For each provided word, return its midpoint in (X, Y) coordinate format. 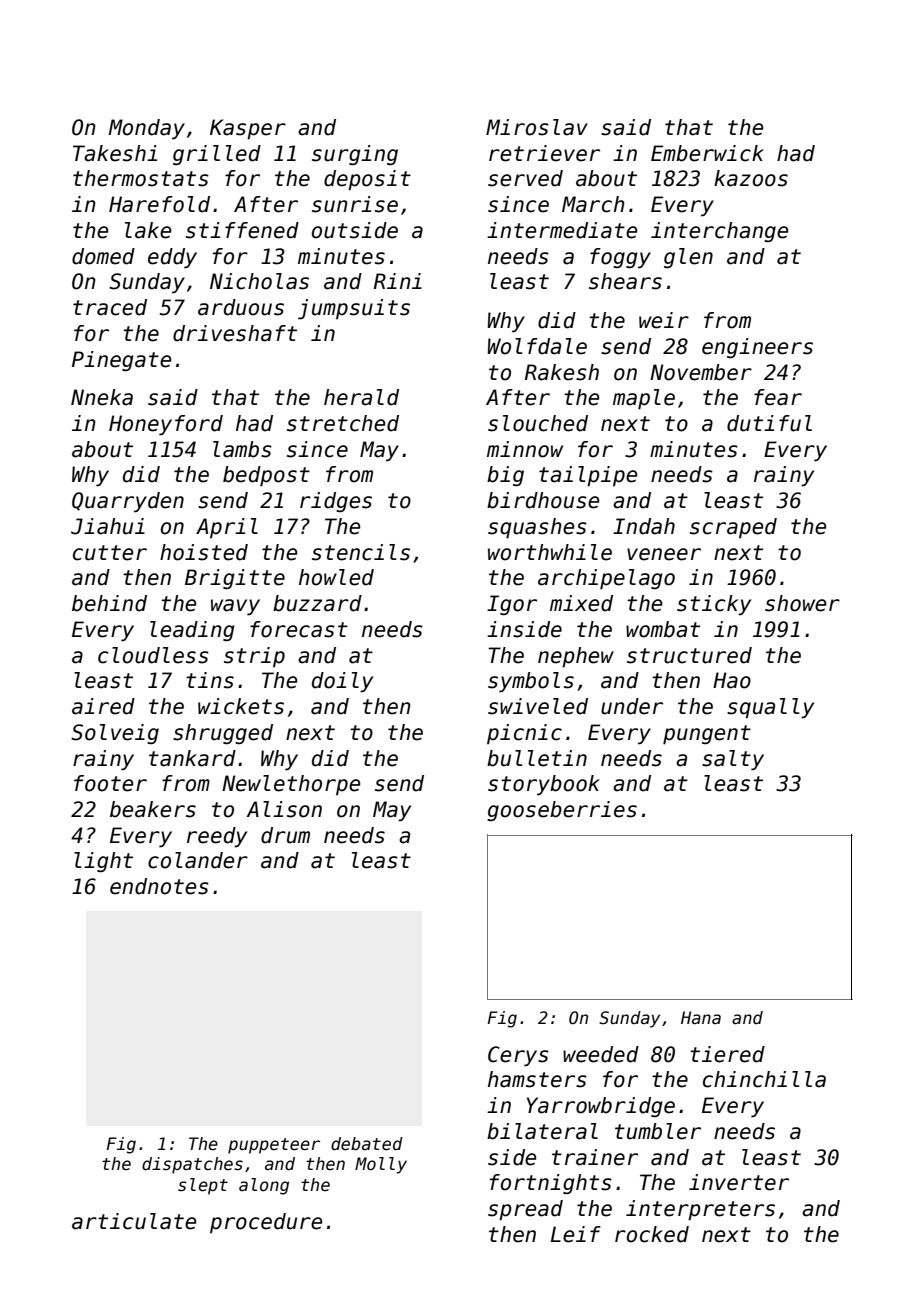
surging (355, 155)
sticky (714, 605)
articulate (134, 1221)
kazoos (751, 178)
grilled (217, 155)
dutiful (769, 423)
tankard (192, 758)
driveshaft (235, 333)
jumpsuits (354, 309)
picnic (524, 734)
